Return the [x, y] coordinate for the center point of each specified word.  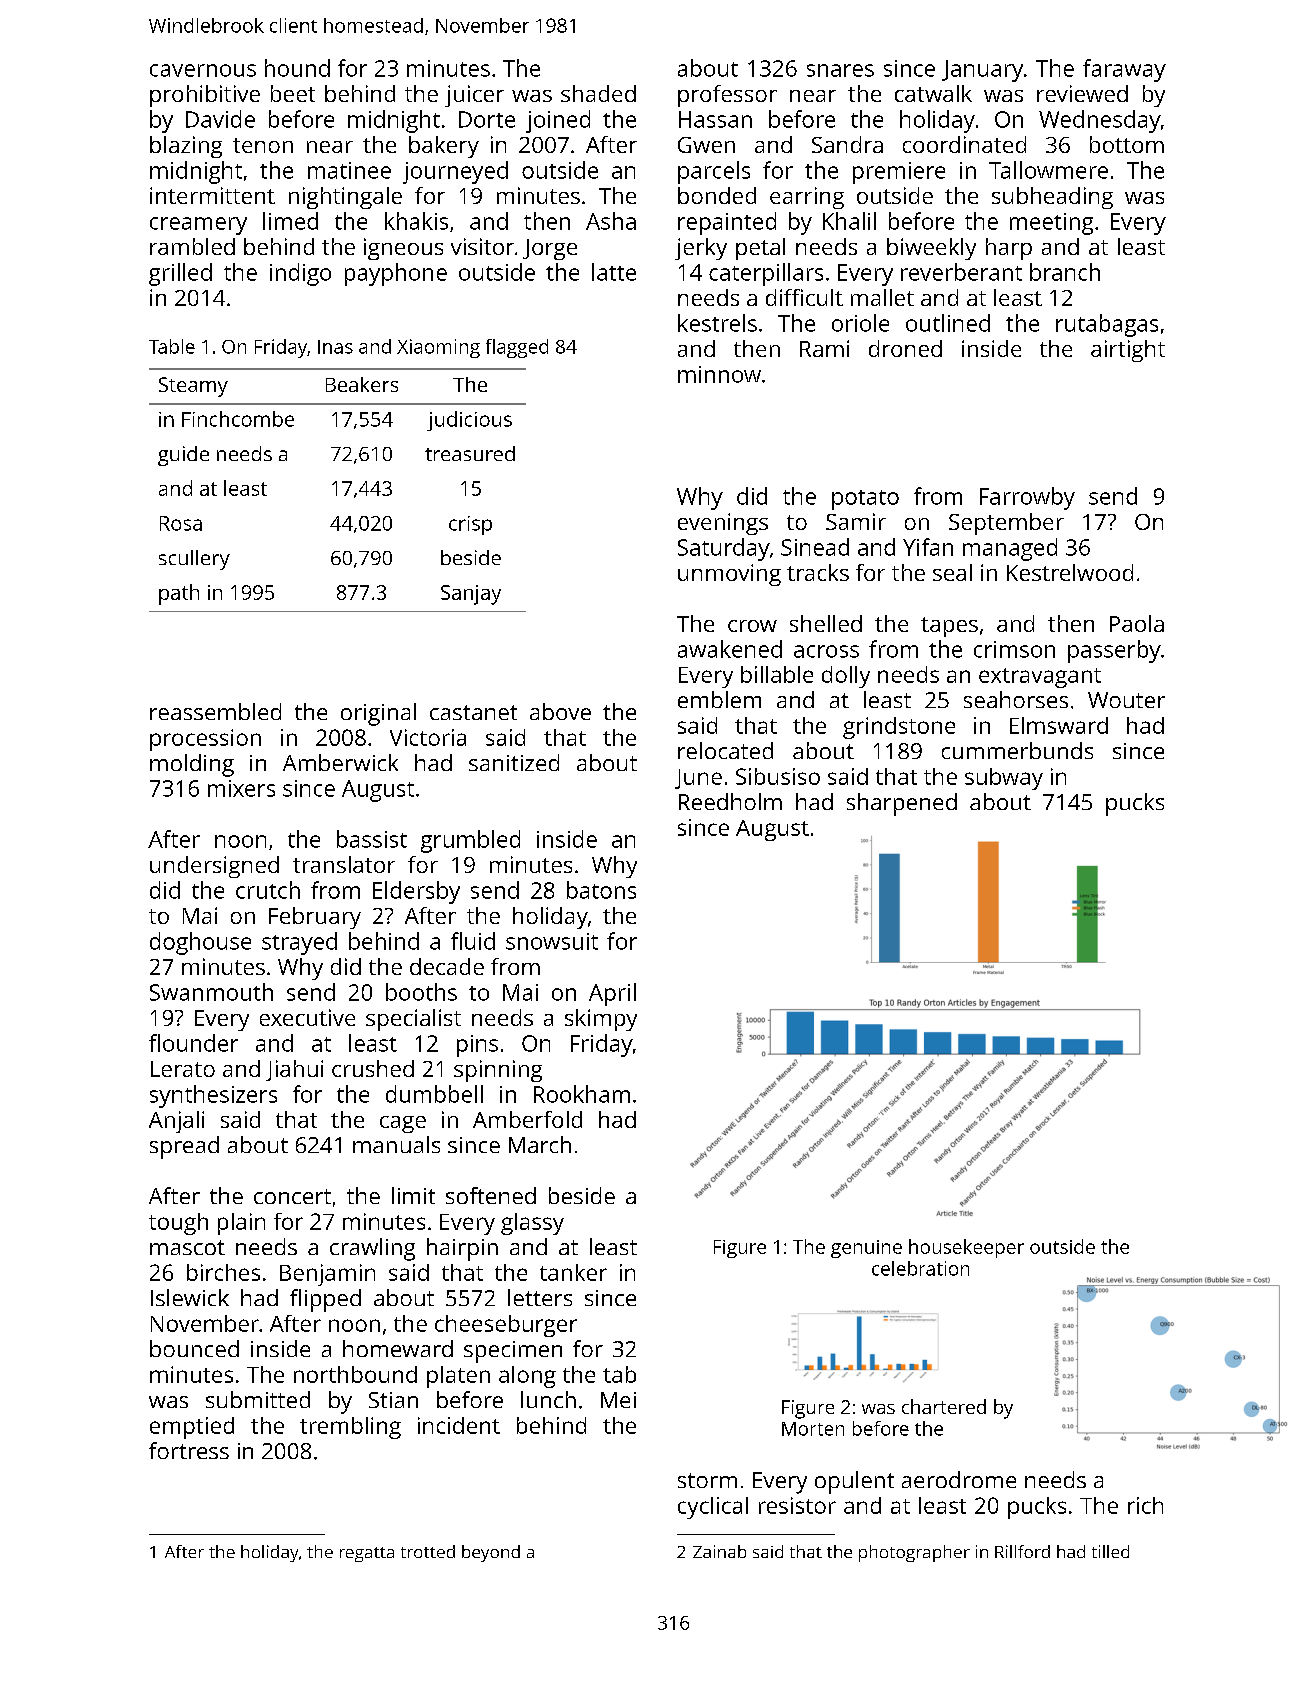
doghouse [200, 943]
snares [840, 70]
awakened [730, 649]
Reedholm [730, 801]
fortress [189, 1450]
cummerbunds [1017, 750]
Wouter [1126, 700]
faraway [1124, 70]
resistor [797, 1505]
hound [297, 68]
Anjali [176, 1122]
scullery [194, 560]
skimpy [601, 1020]
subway [1004, 779]
